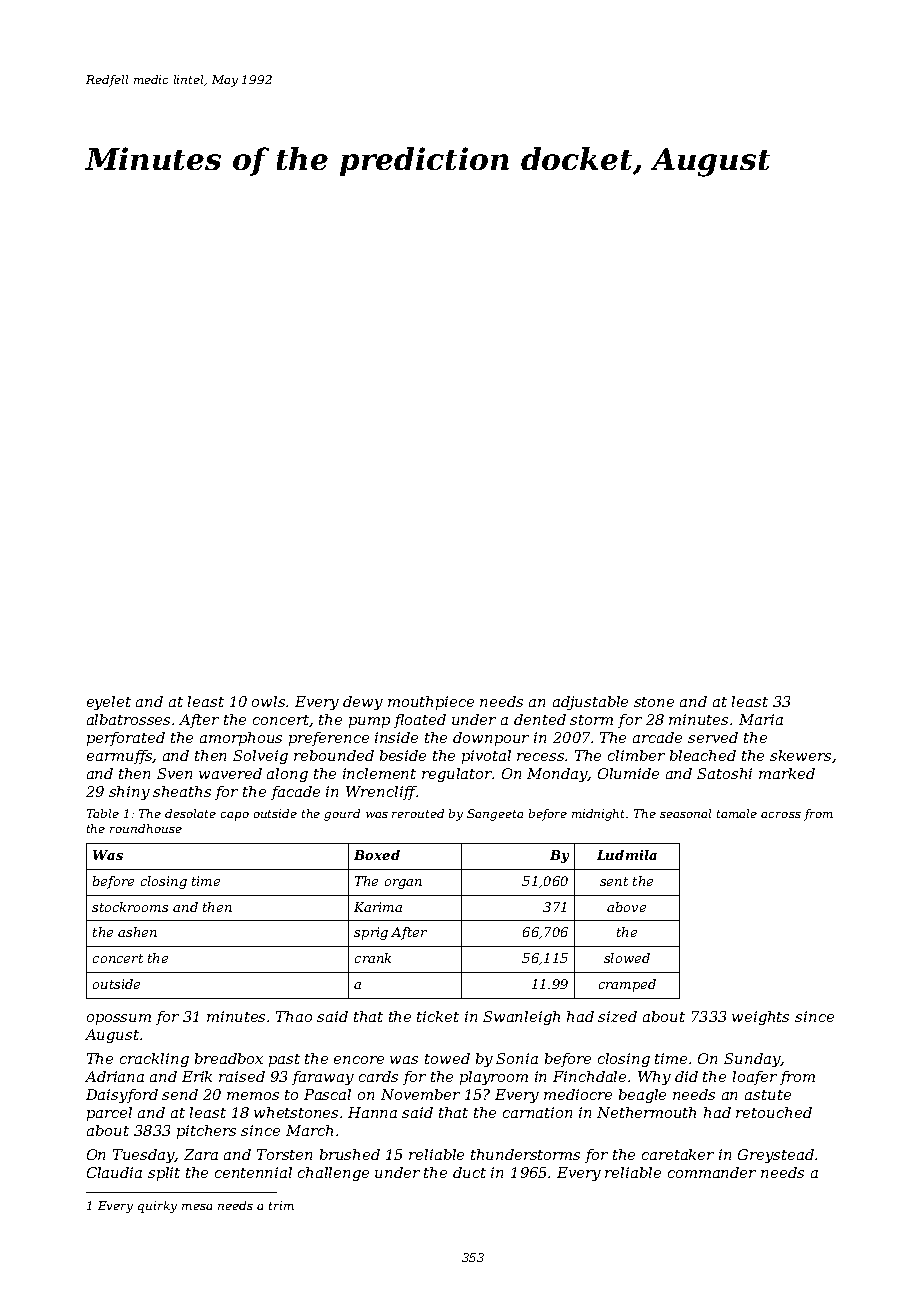 The width and height of the screenshot is (924, 1314). Describe the element at coordinates (627, 855) in the screenshot. I see `Ludmila` at that location.
